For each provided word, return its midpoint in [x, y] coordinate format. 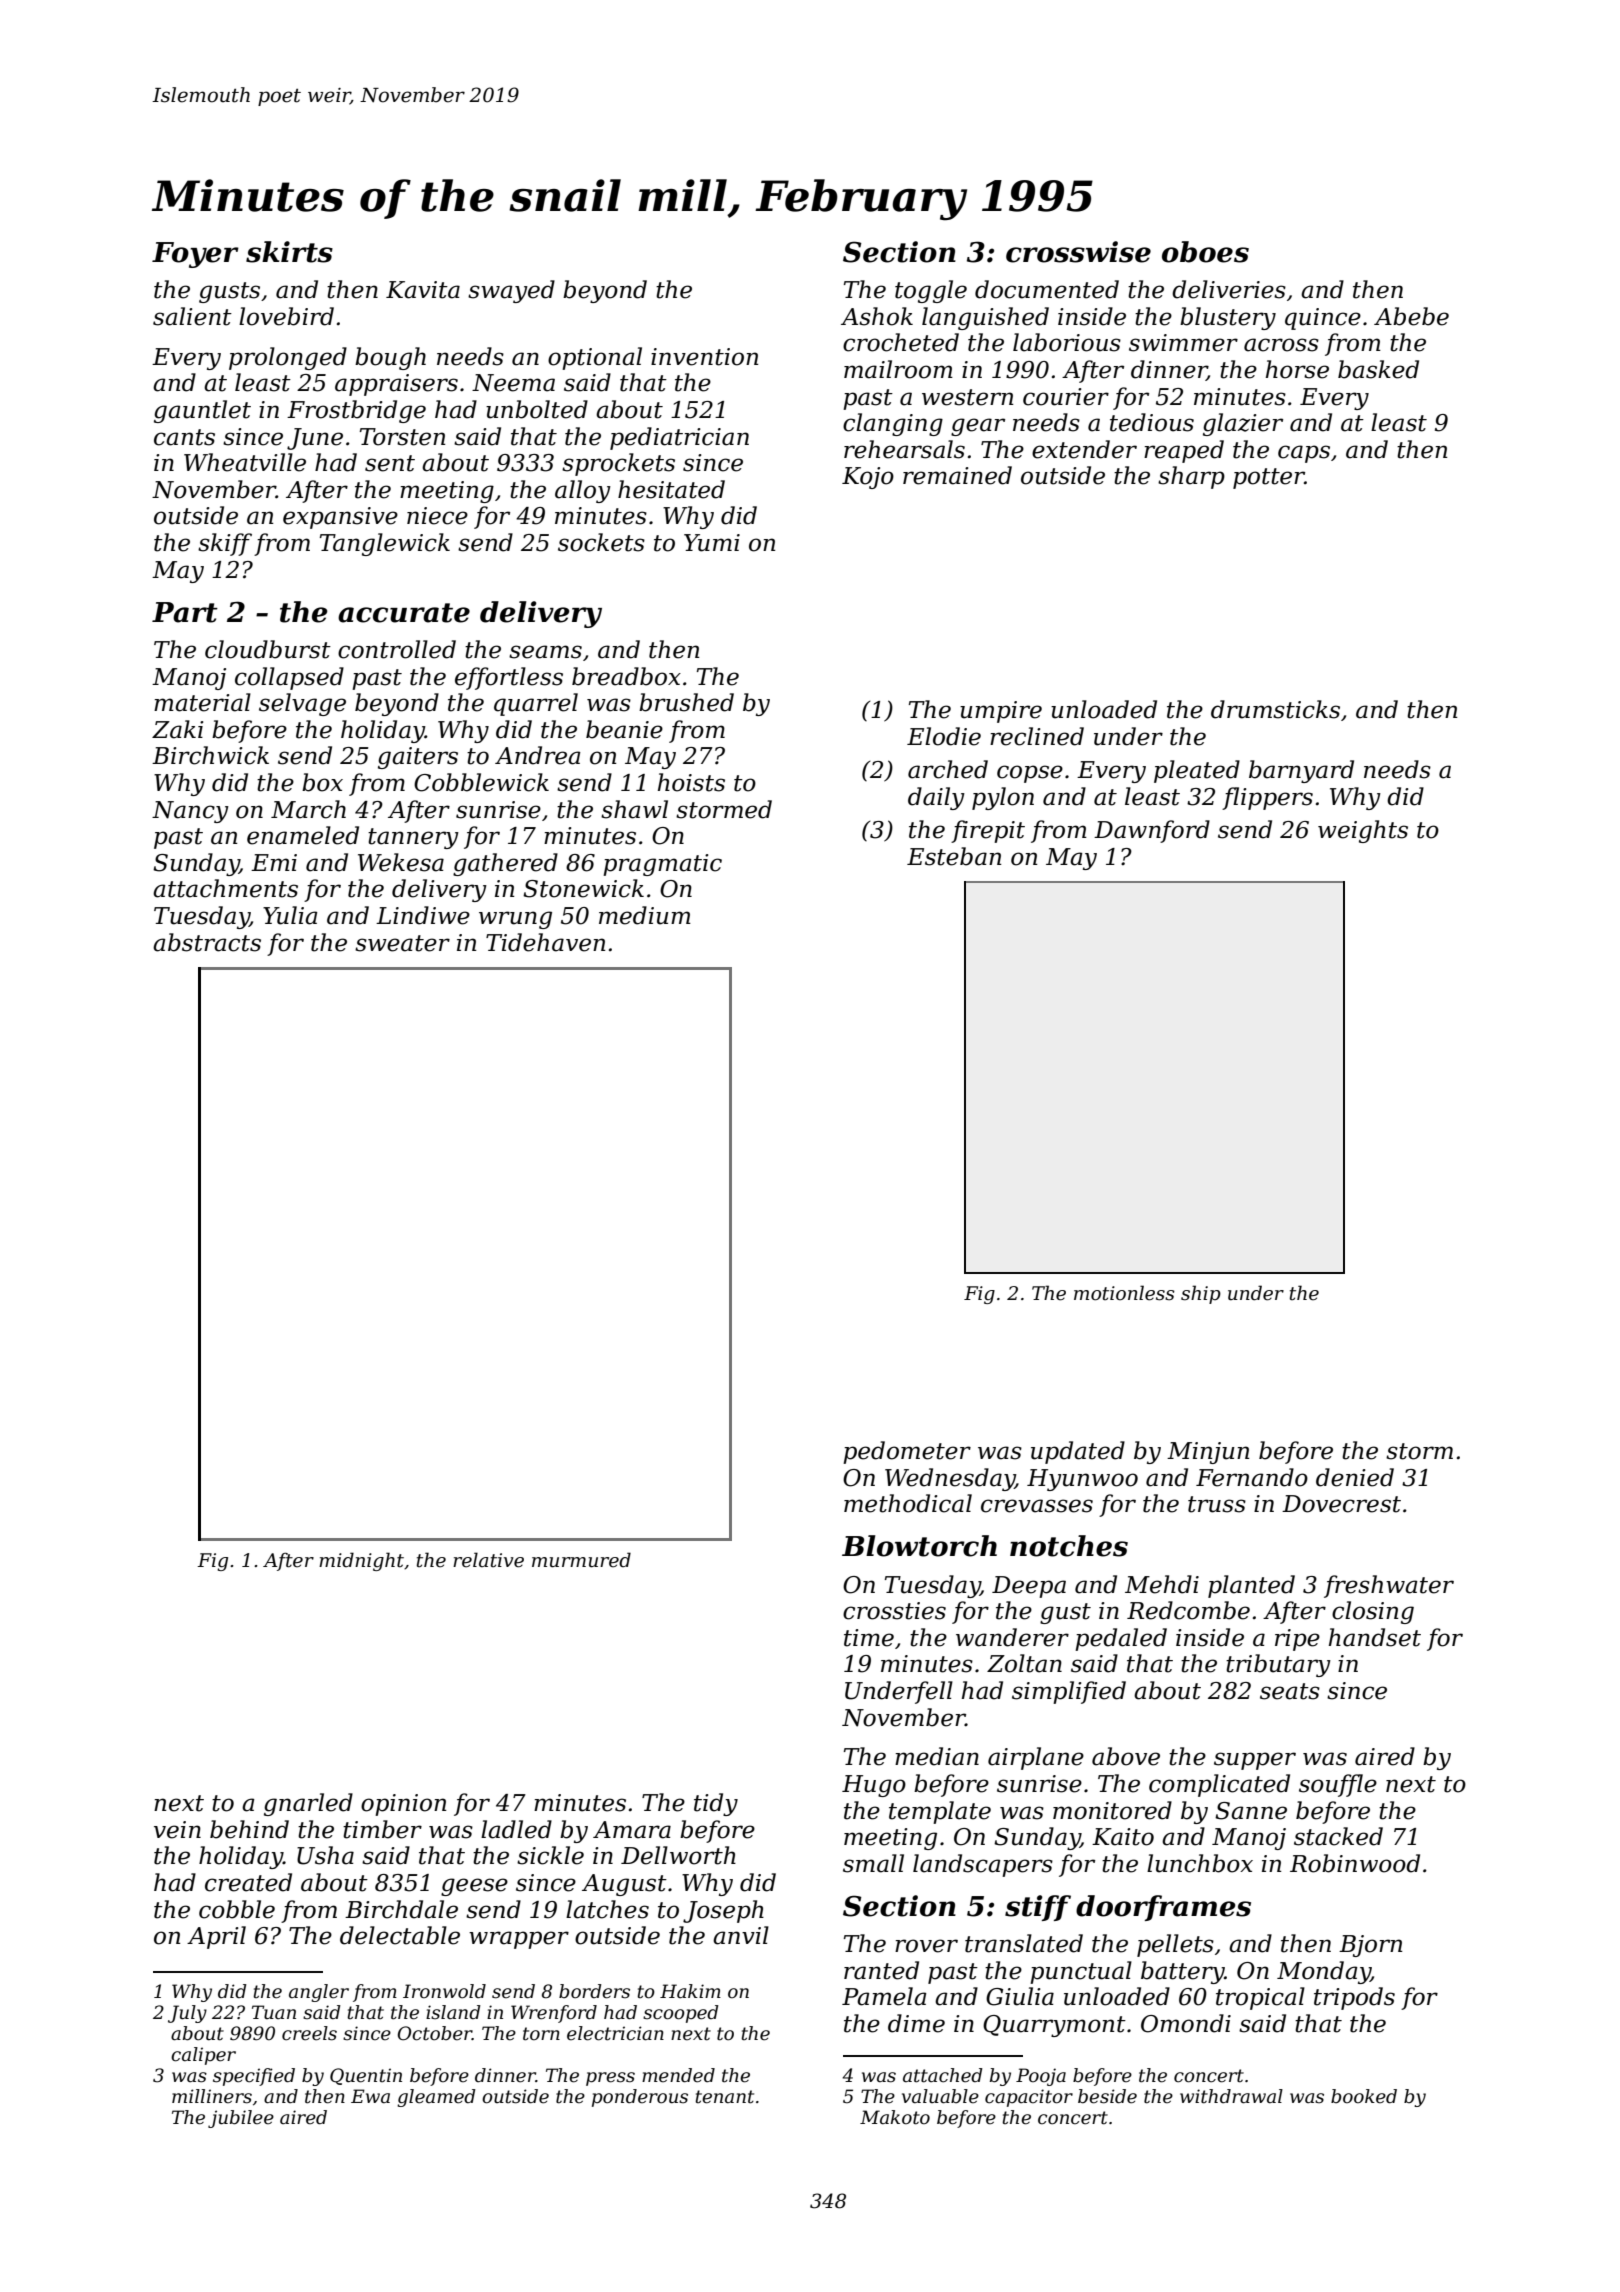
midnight [361, 1561]
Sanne [1251, 1811]
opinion [404, 1805]
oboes [1205, 252]
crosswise [1078, 252]
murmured [581, 1560]
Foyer [195, 255]
